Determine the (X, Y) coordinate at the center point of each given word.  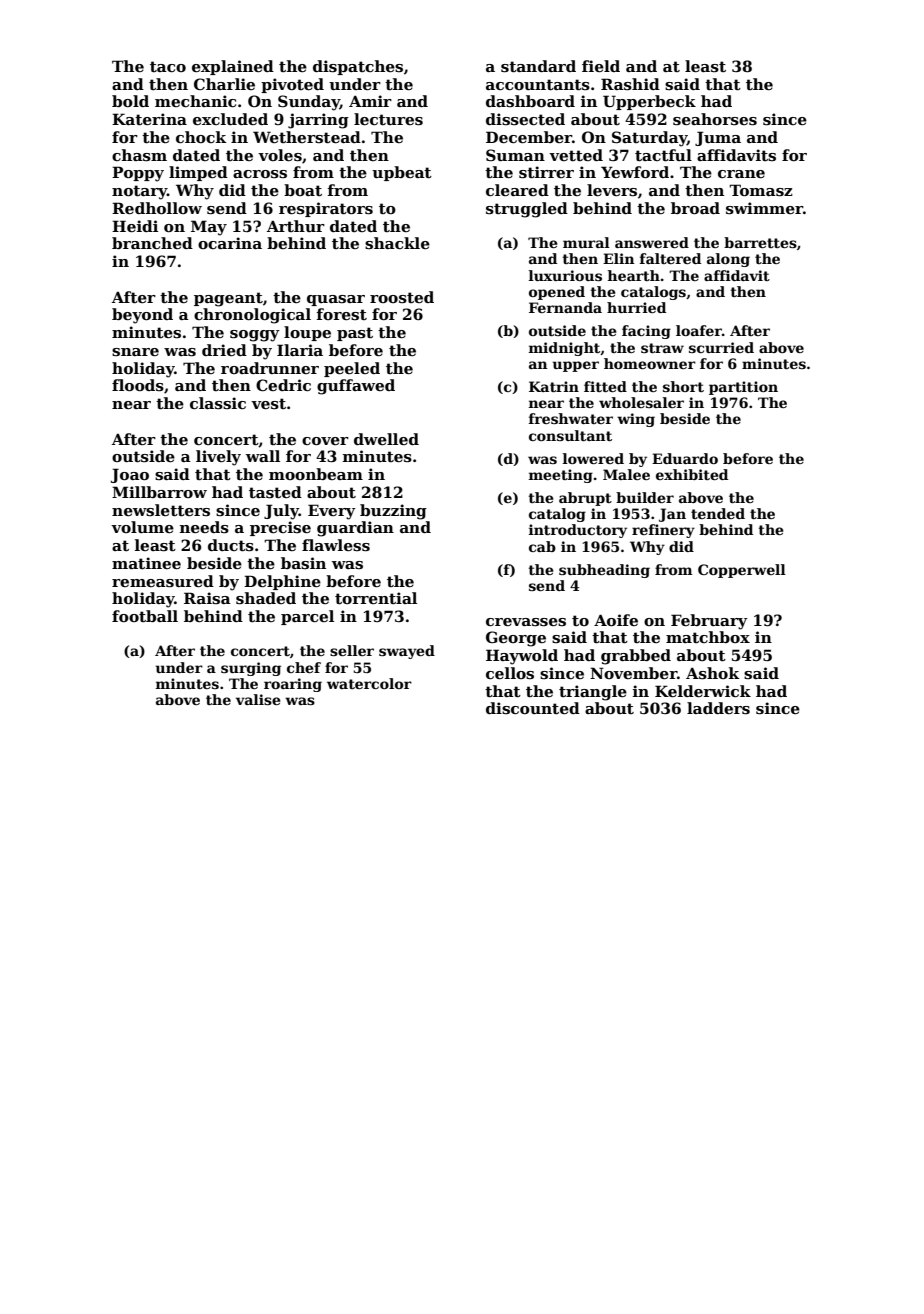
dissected (525, 119)
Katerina (149, 119)
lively (218, 458)
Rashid (630, 84)
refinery (663, 531)
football (145, 616)
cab (542, 546)
